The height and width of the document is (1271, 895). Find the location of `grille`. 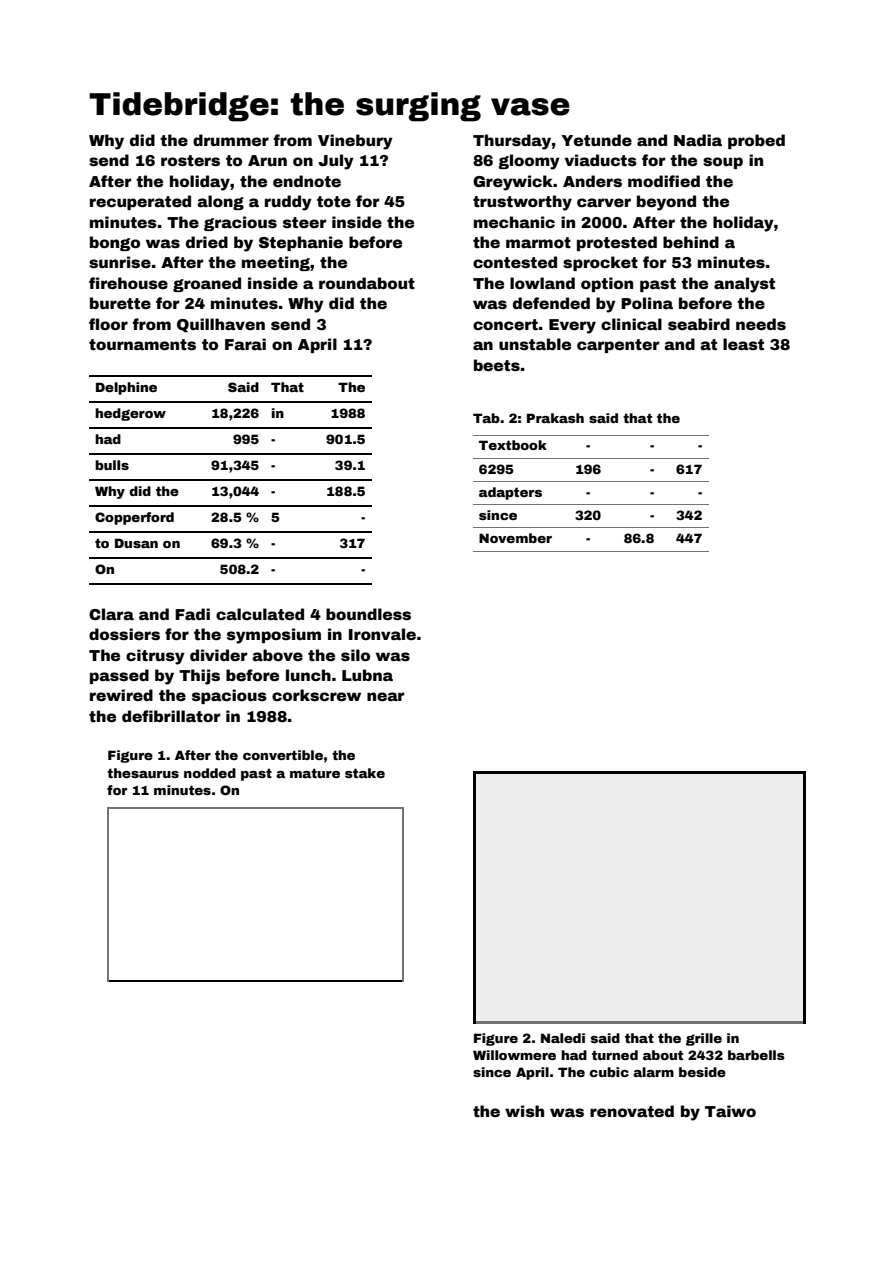

grille is located at coordinates (704, 1039).
